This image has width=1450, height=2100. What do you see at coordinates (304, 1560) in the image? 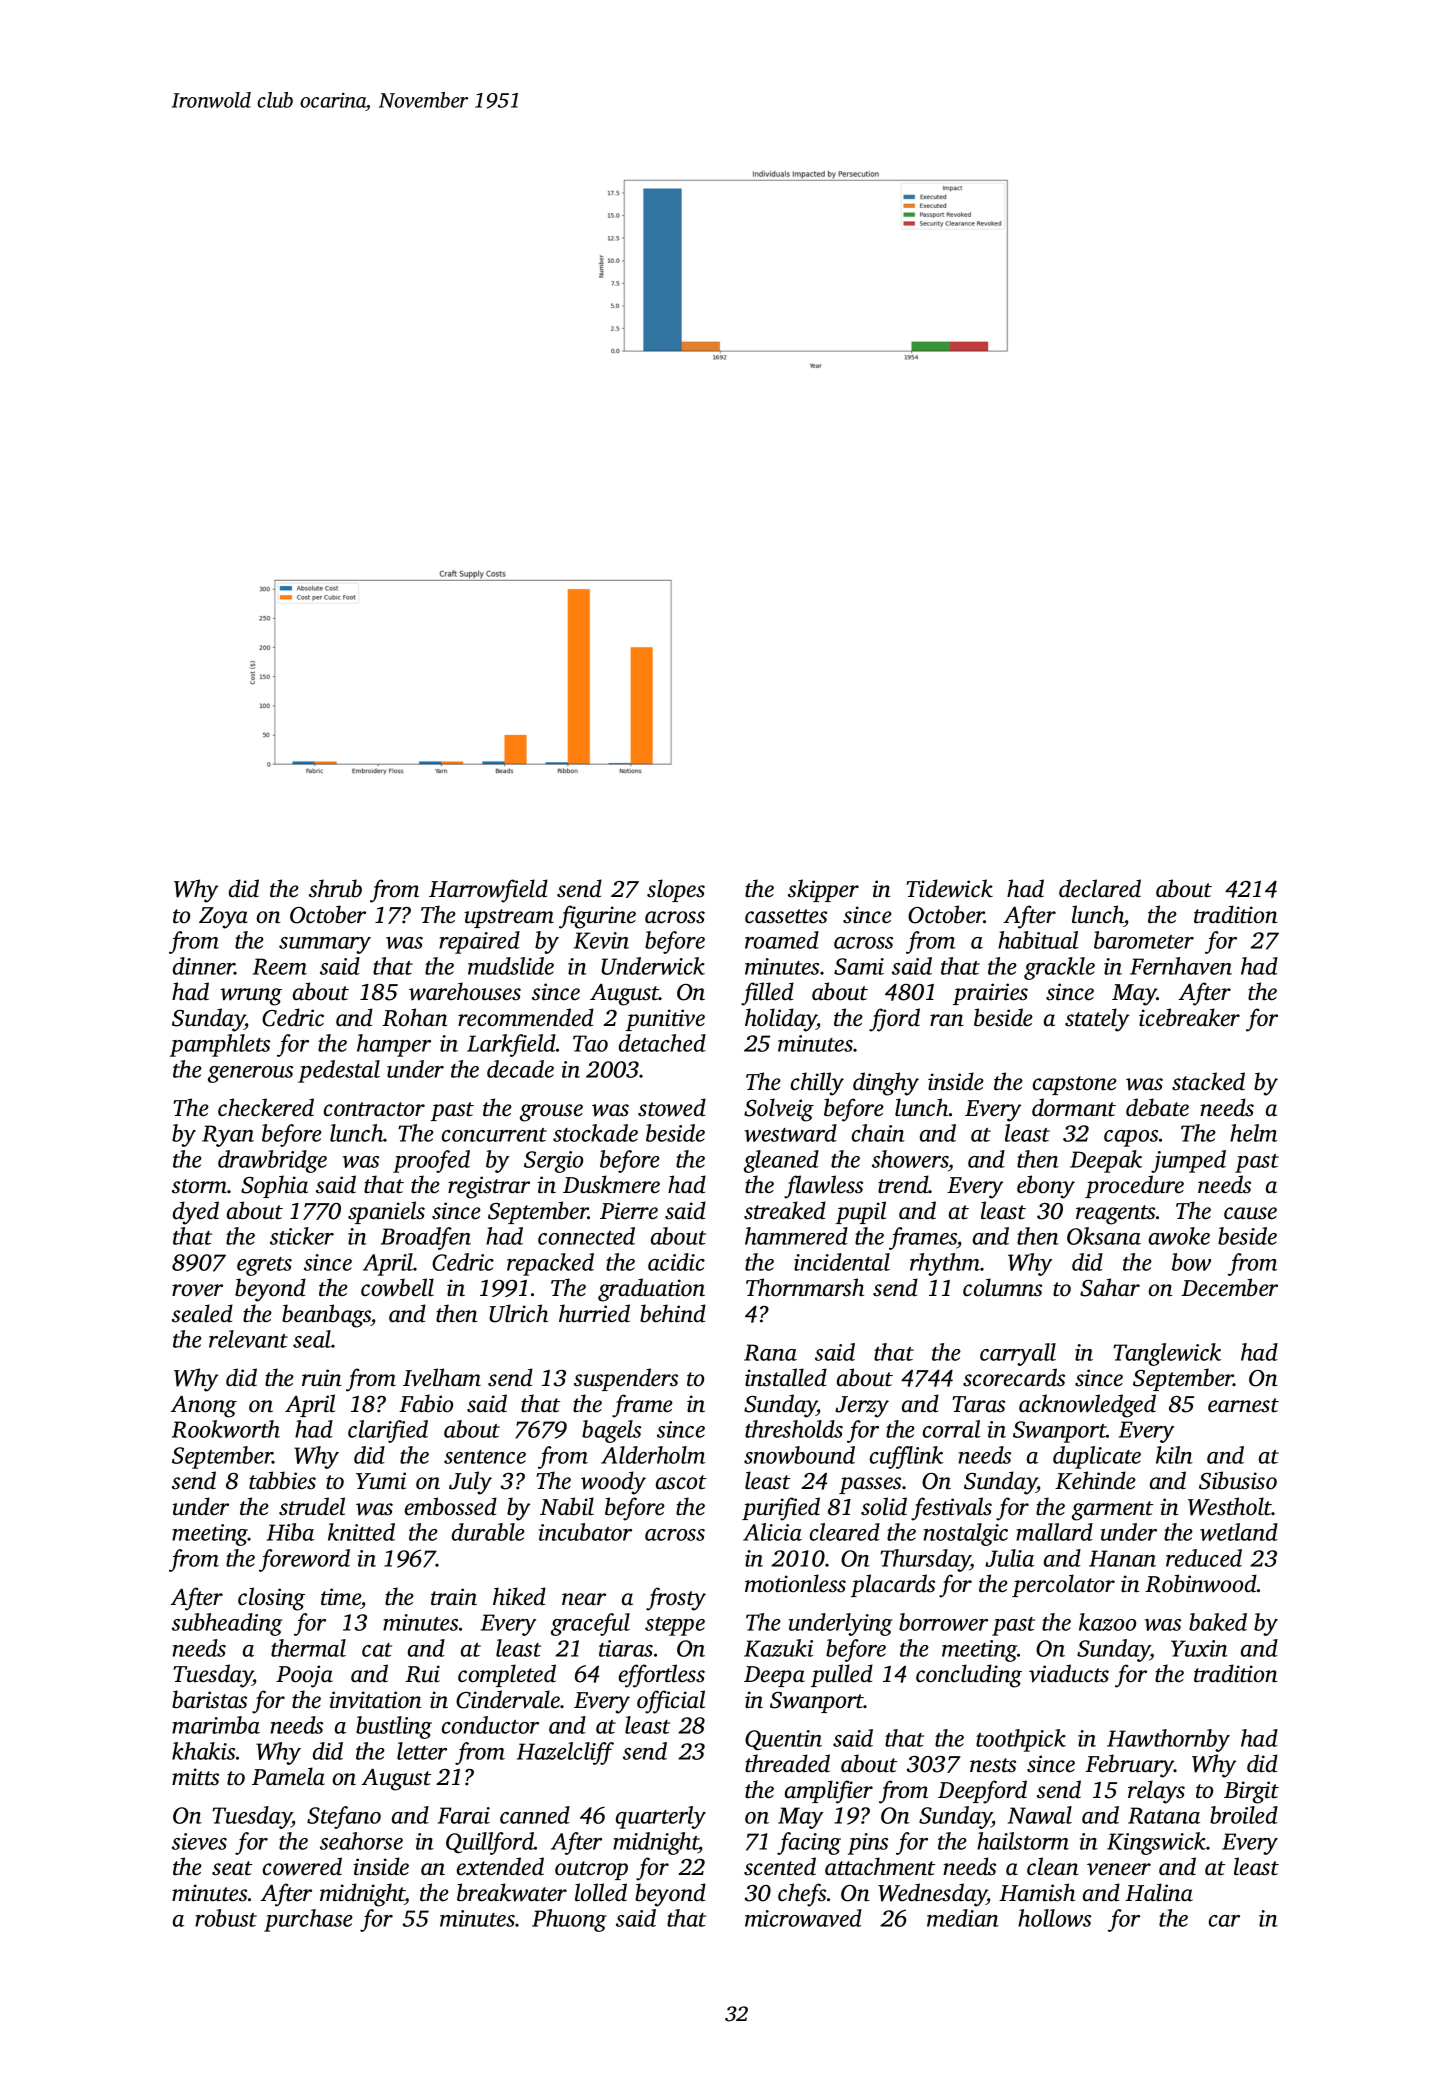
I see `foreword` at bounding box center [304, 1560].
